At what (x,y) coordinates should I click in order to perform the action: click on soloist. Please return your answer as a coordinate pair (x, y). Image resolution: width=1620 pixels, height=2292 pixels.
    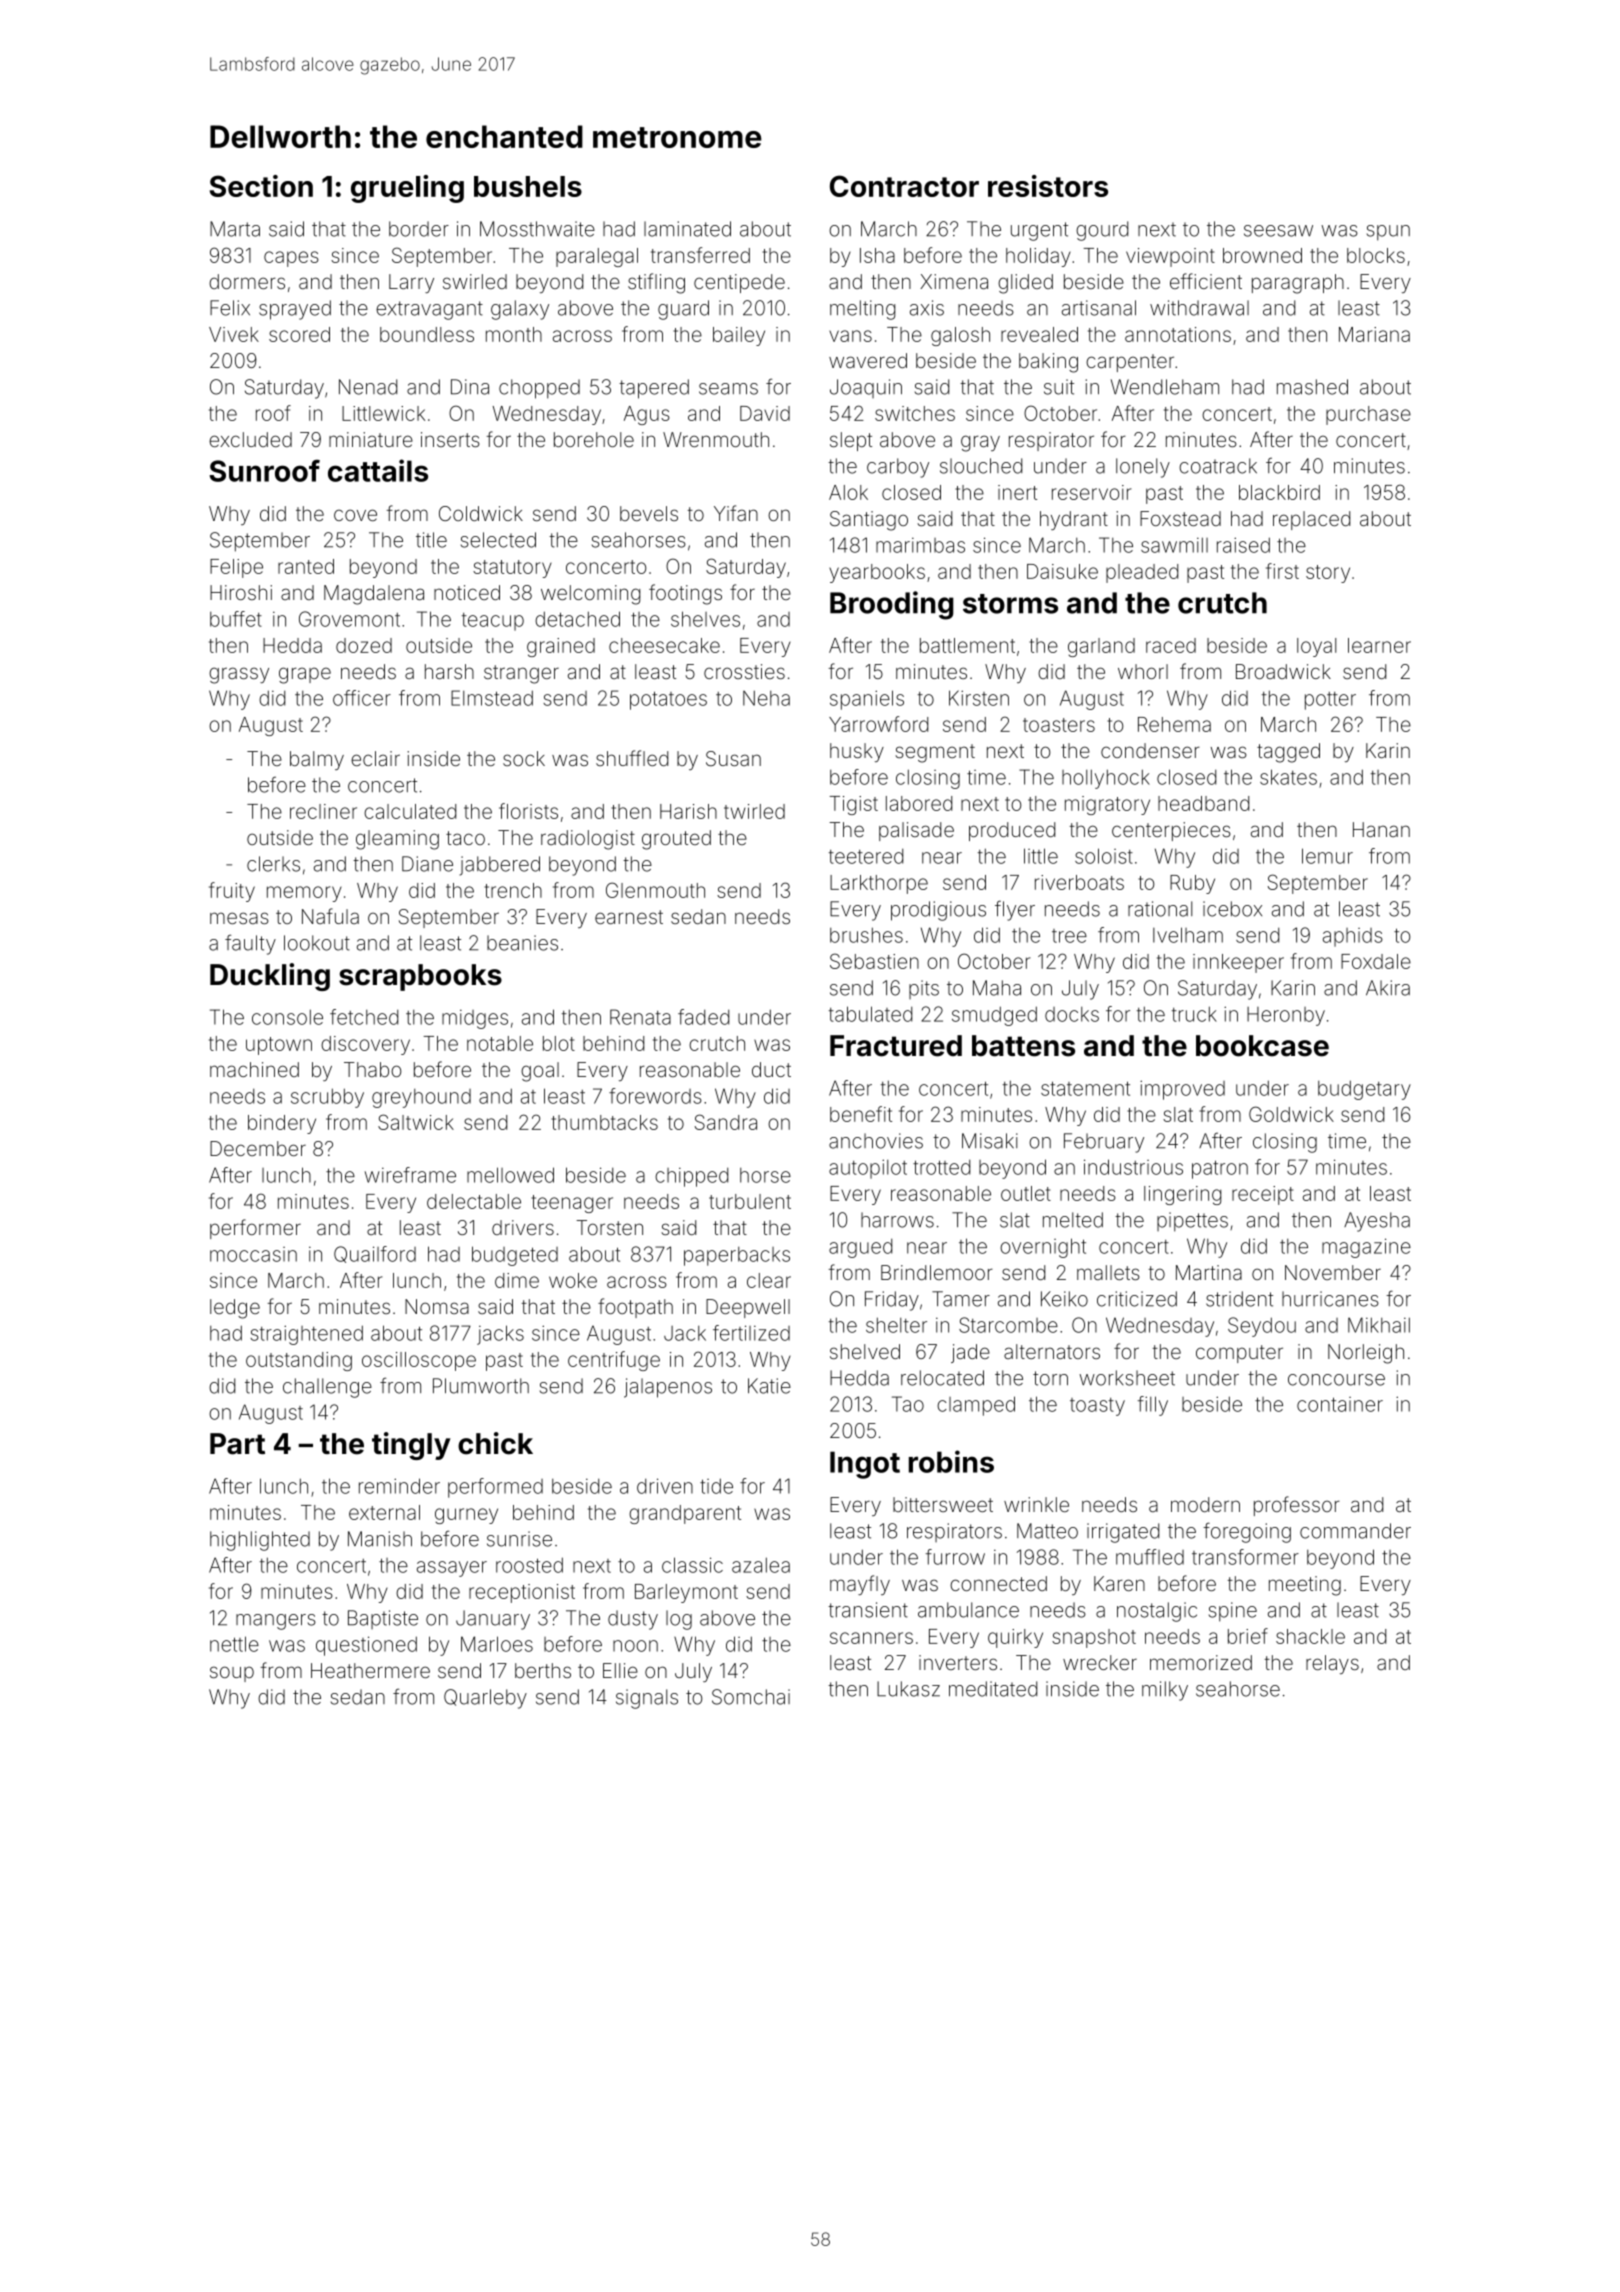
    Looking at the image, I should click on (1104, 856).
